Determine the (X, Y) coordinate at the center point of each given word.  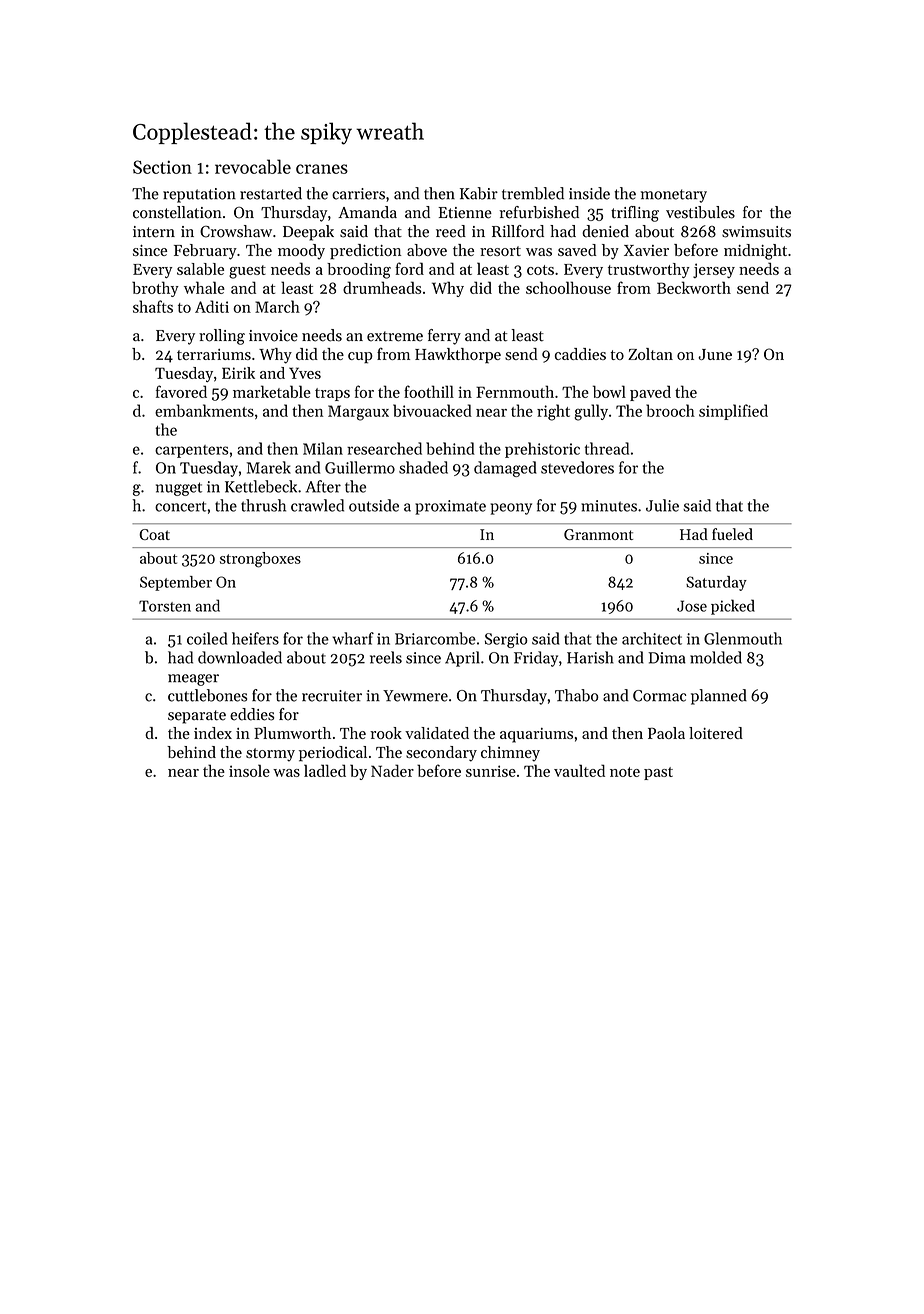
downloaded (240, 657)
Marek (269, 467)
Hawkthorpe (458, 356)
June (715, 354)
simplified (733, 412)
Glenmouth (743, 638)
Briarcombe (435, 638)
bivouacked (432, 410)
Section (162, 167)
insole (249, 770)
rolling (222, 337)
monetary (674, 196)
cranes (322, 169)
